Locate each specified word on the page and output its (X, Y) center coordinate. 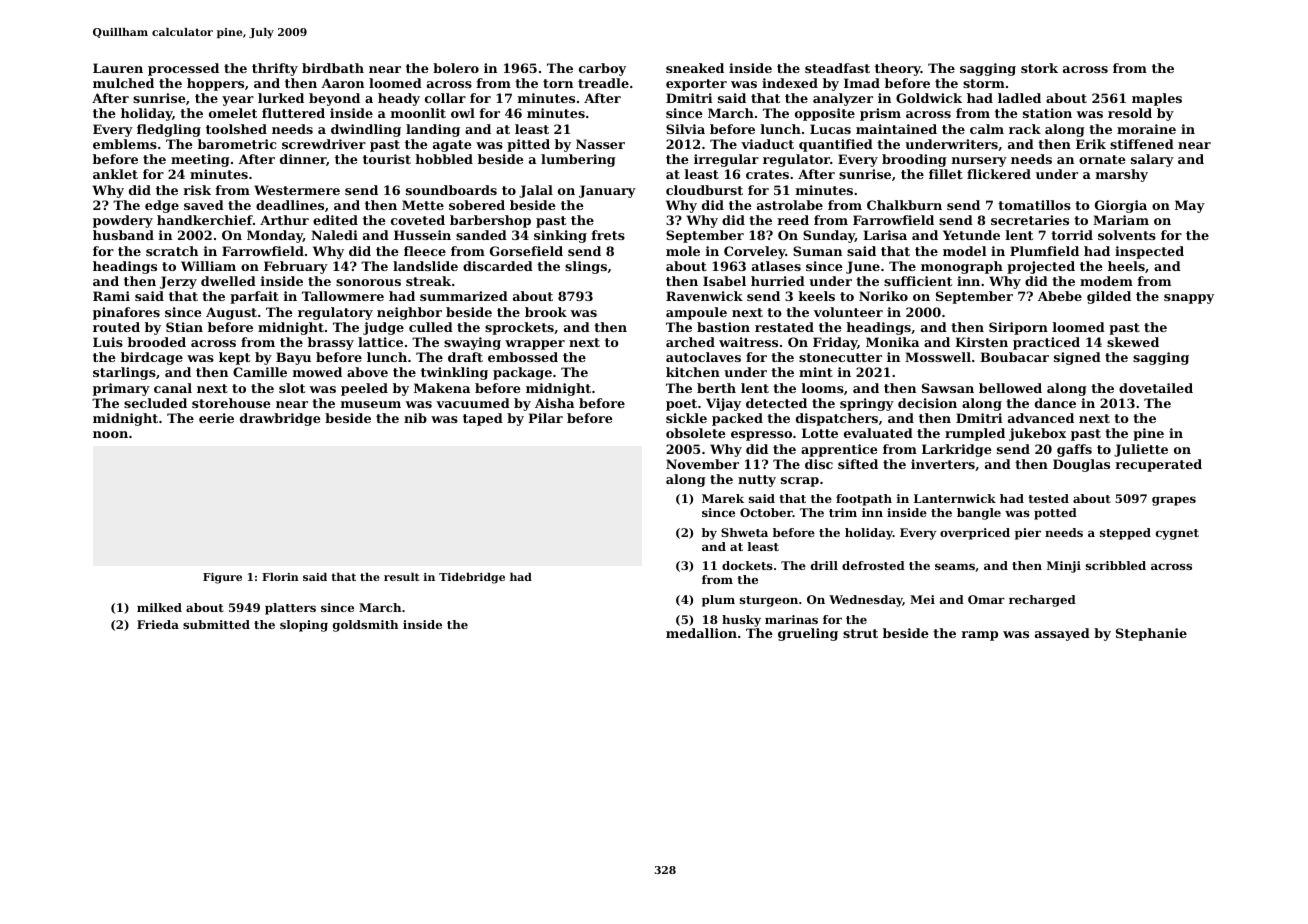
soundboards (451, 190)
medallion (701, 633)
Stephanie (1151, 634)
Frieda (158, 624)
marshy (1122, 175)
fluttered (293, 113)
